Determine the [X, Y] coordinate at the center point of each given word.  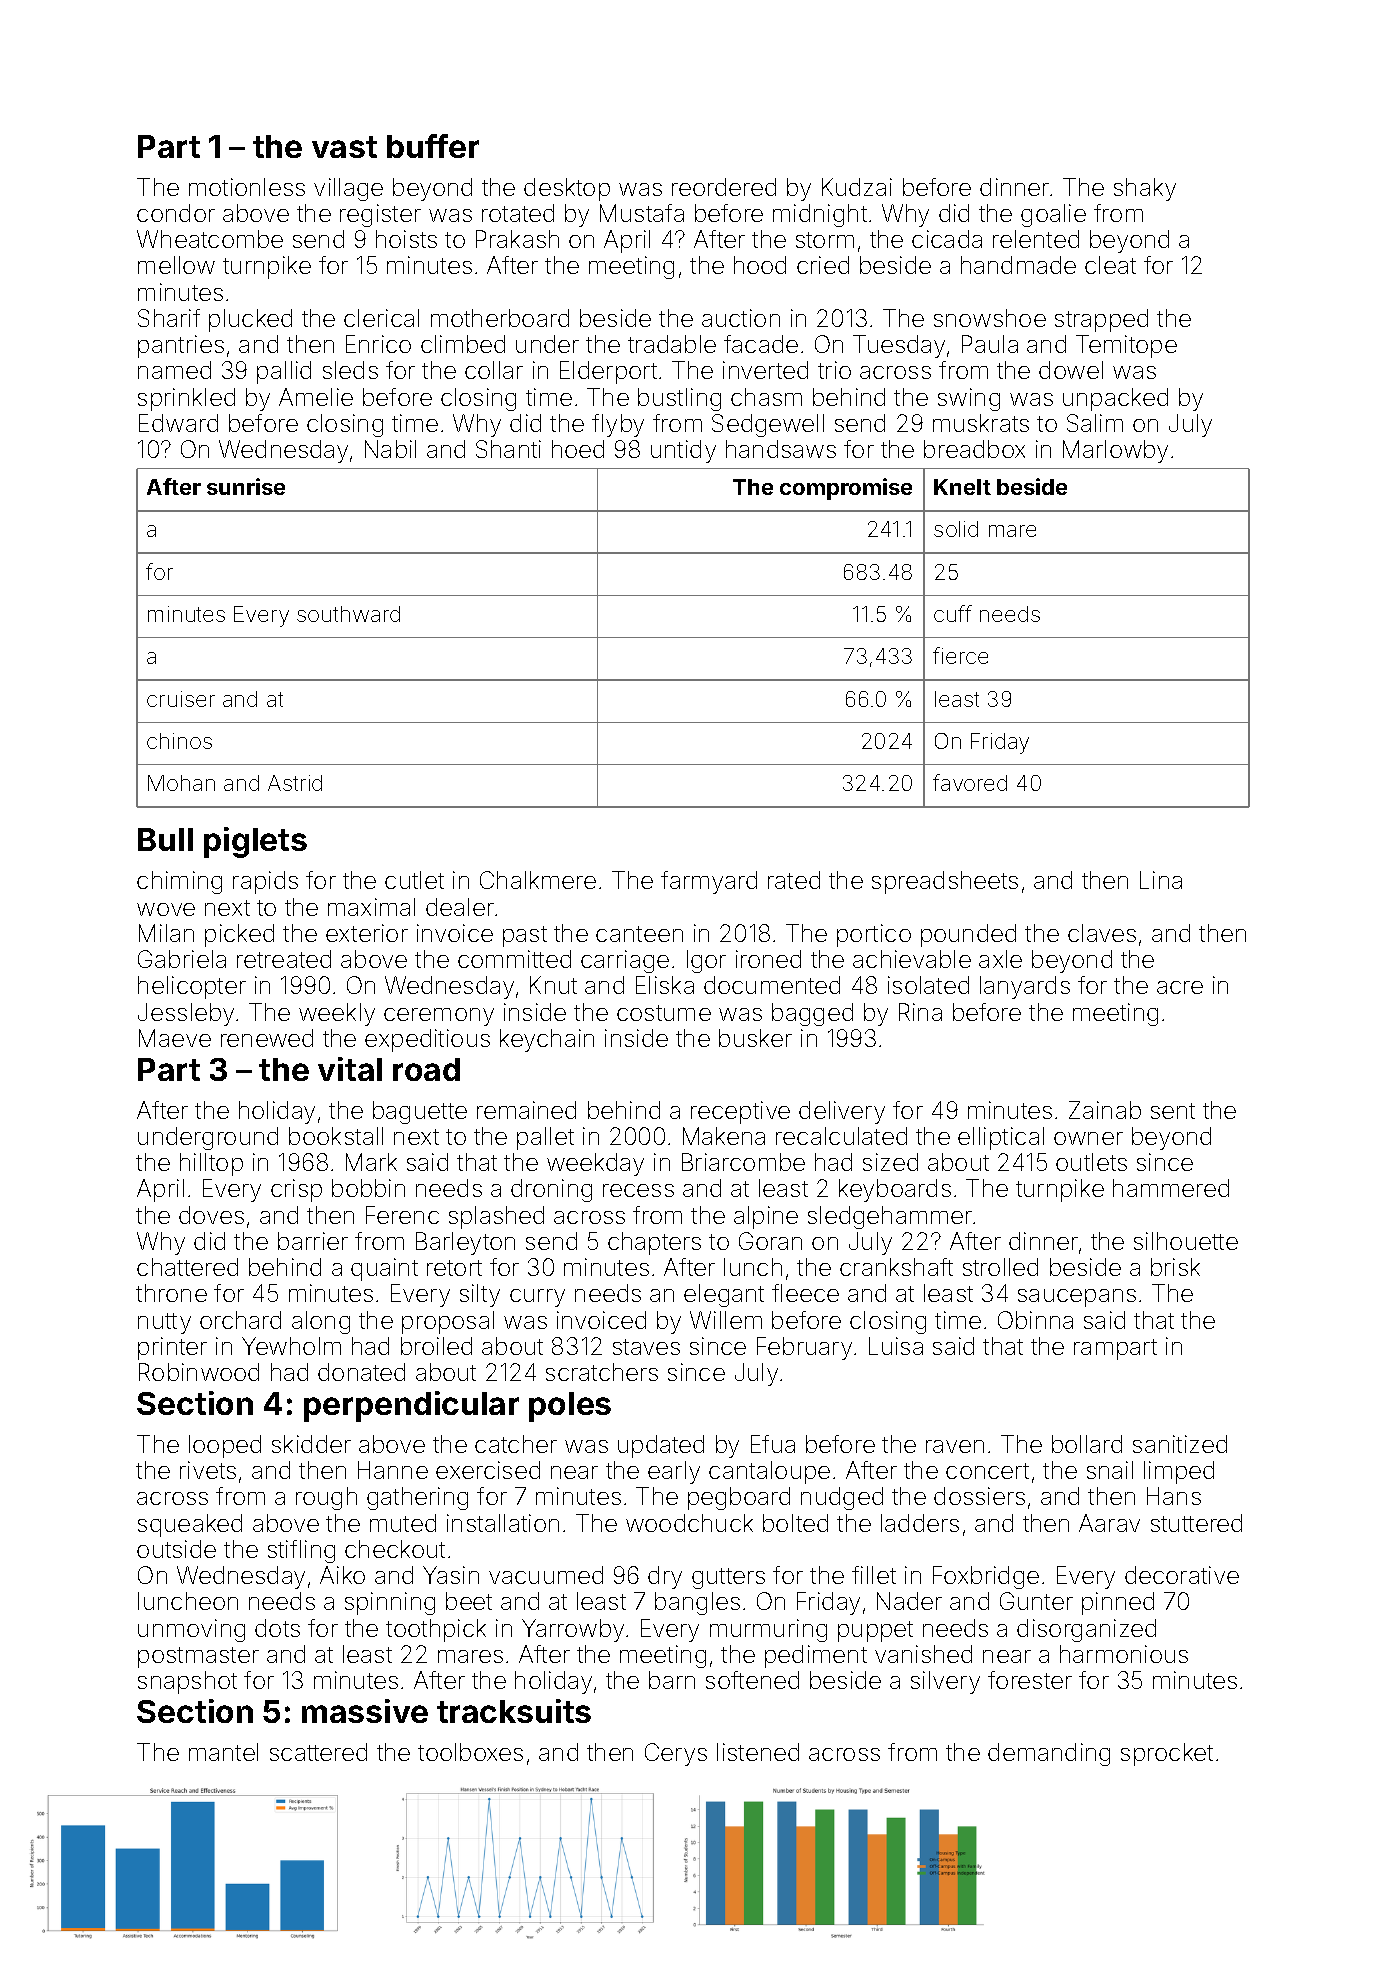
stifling [301, 1551]
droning [551, 1190]
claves [1102, 933]
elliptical [1001, 1138]
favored [970, 782]
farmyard [709, 882]
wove [166, 909]
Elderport [608, 372]
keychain [547, 1040]
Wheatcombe [210, 239]
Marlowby [1115, 451]
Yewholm [291, 1346]
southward [348, 614]
